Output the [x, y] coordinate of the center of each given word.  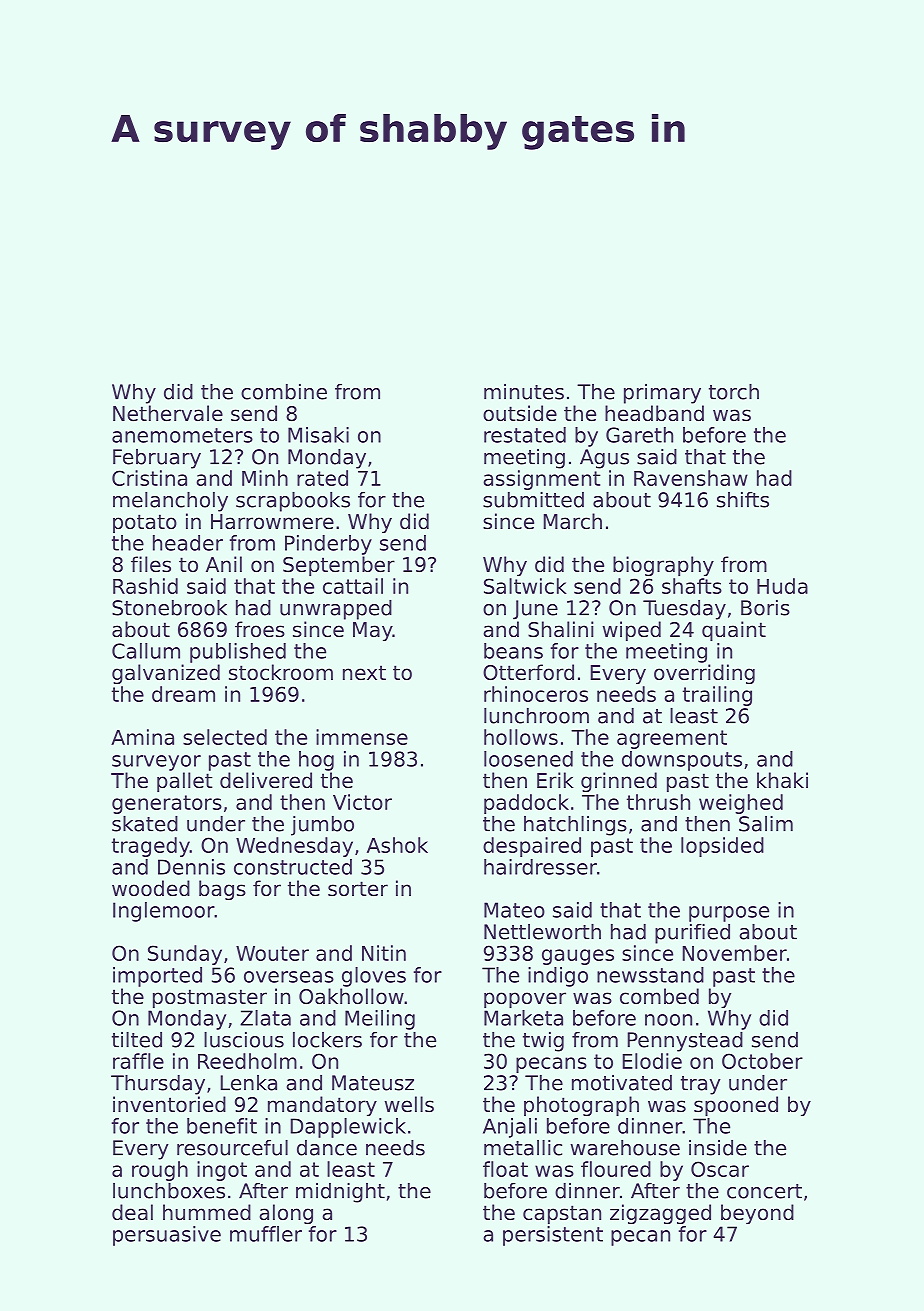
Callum [146, 651]
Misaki [318, 435]
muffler [266, 1234]
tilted [137, 1040]
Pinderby [328, 545]
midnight [340, 1193]
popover [525, 1000]
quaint [734, 631]
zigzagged [660, 1214]
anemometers [182, 435]
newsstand [650, 975]
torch [734, 392]
